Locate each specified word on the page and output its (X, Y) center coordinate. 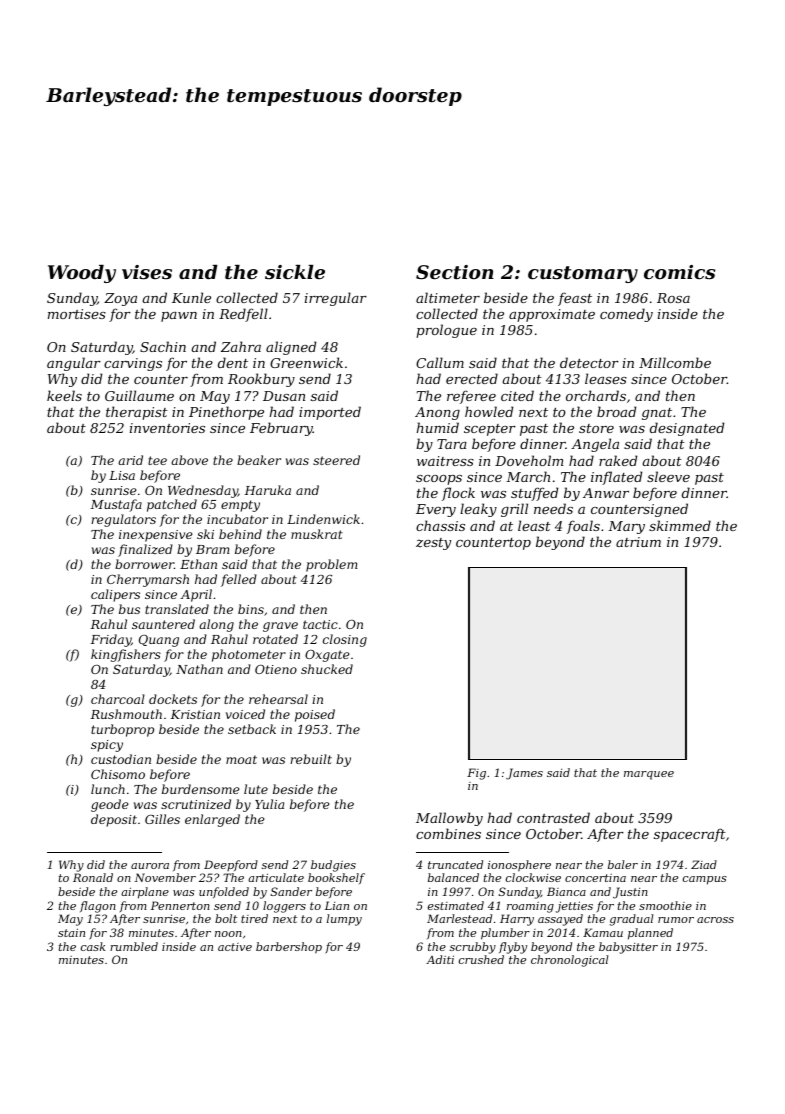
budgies (333, 866)
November (165, 877)
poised (315, 715)
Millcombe (675, 362)
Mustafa (116, 505)
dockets (173, 699)
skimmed (680, 525)
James (524, 774)
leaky (478, 510)
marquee (649, 775)
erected (472, 378)
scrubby (473, 948)
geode (109, 805)
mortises (77, 314)
